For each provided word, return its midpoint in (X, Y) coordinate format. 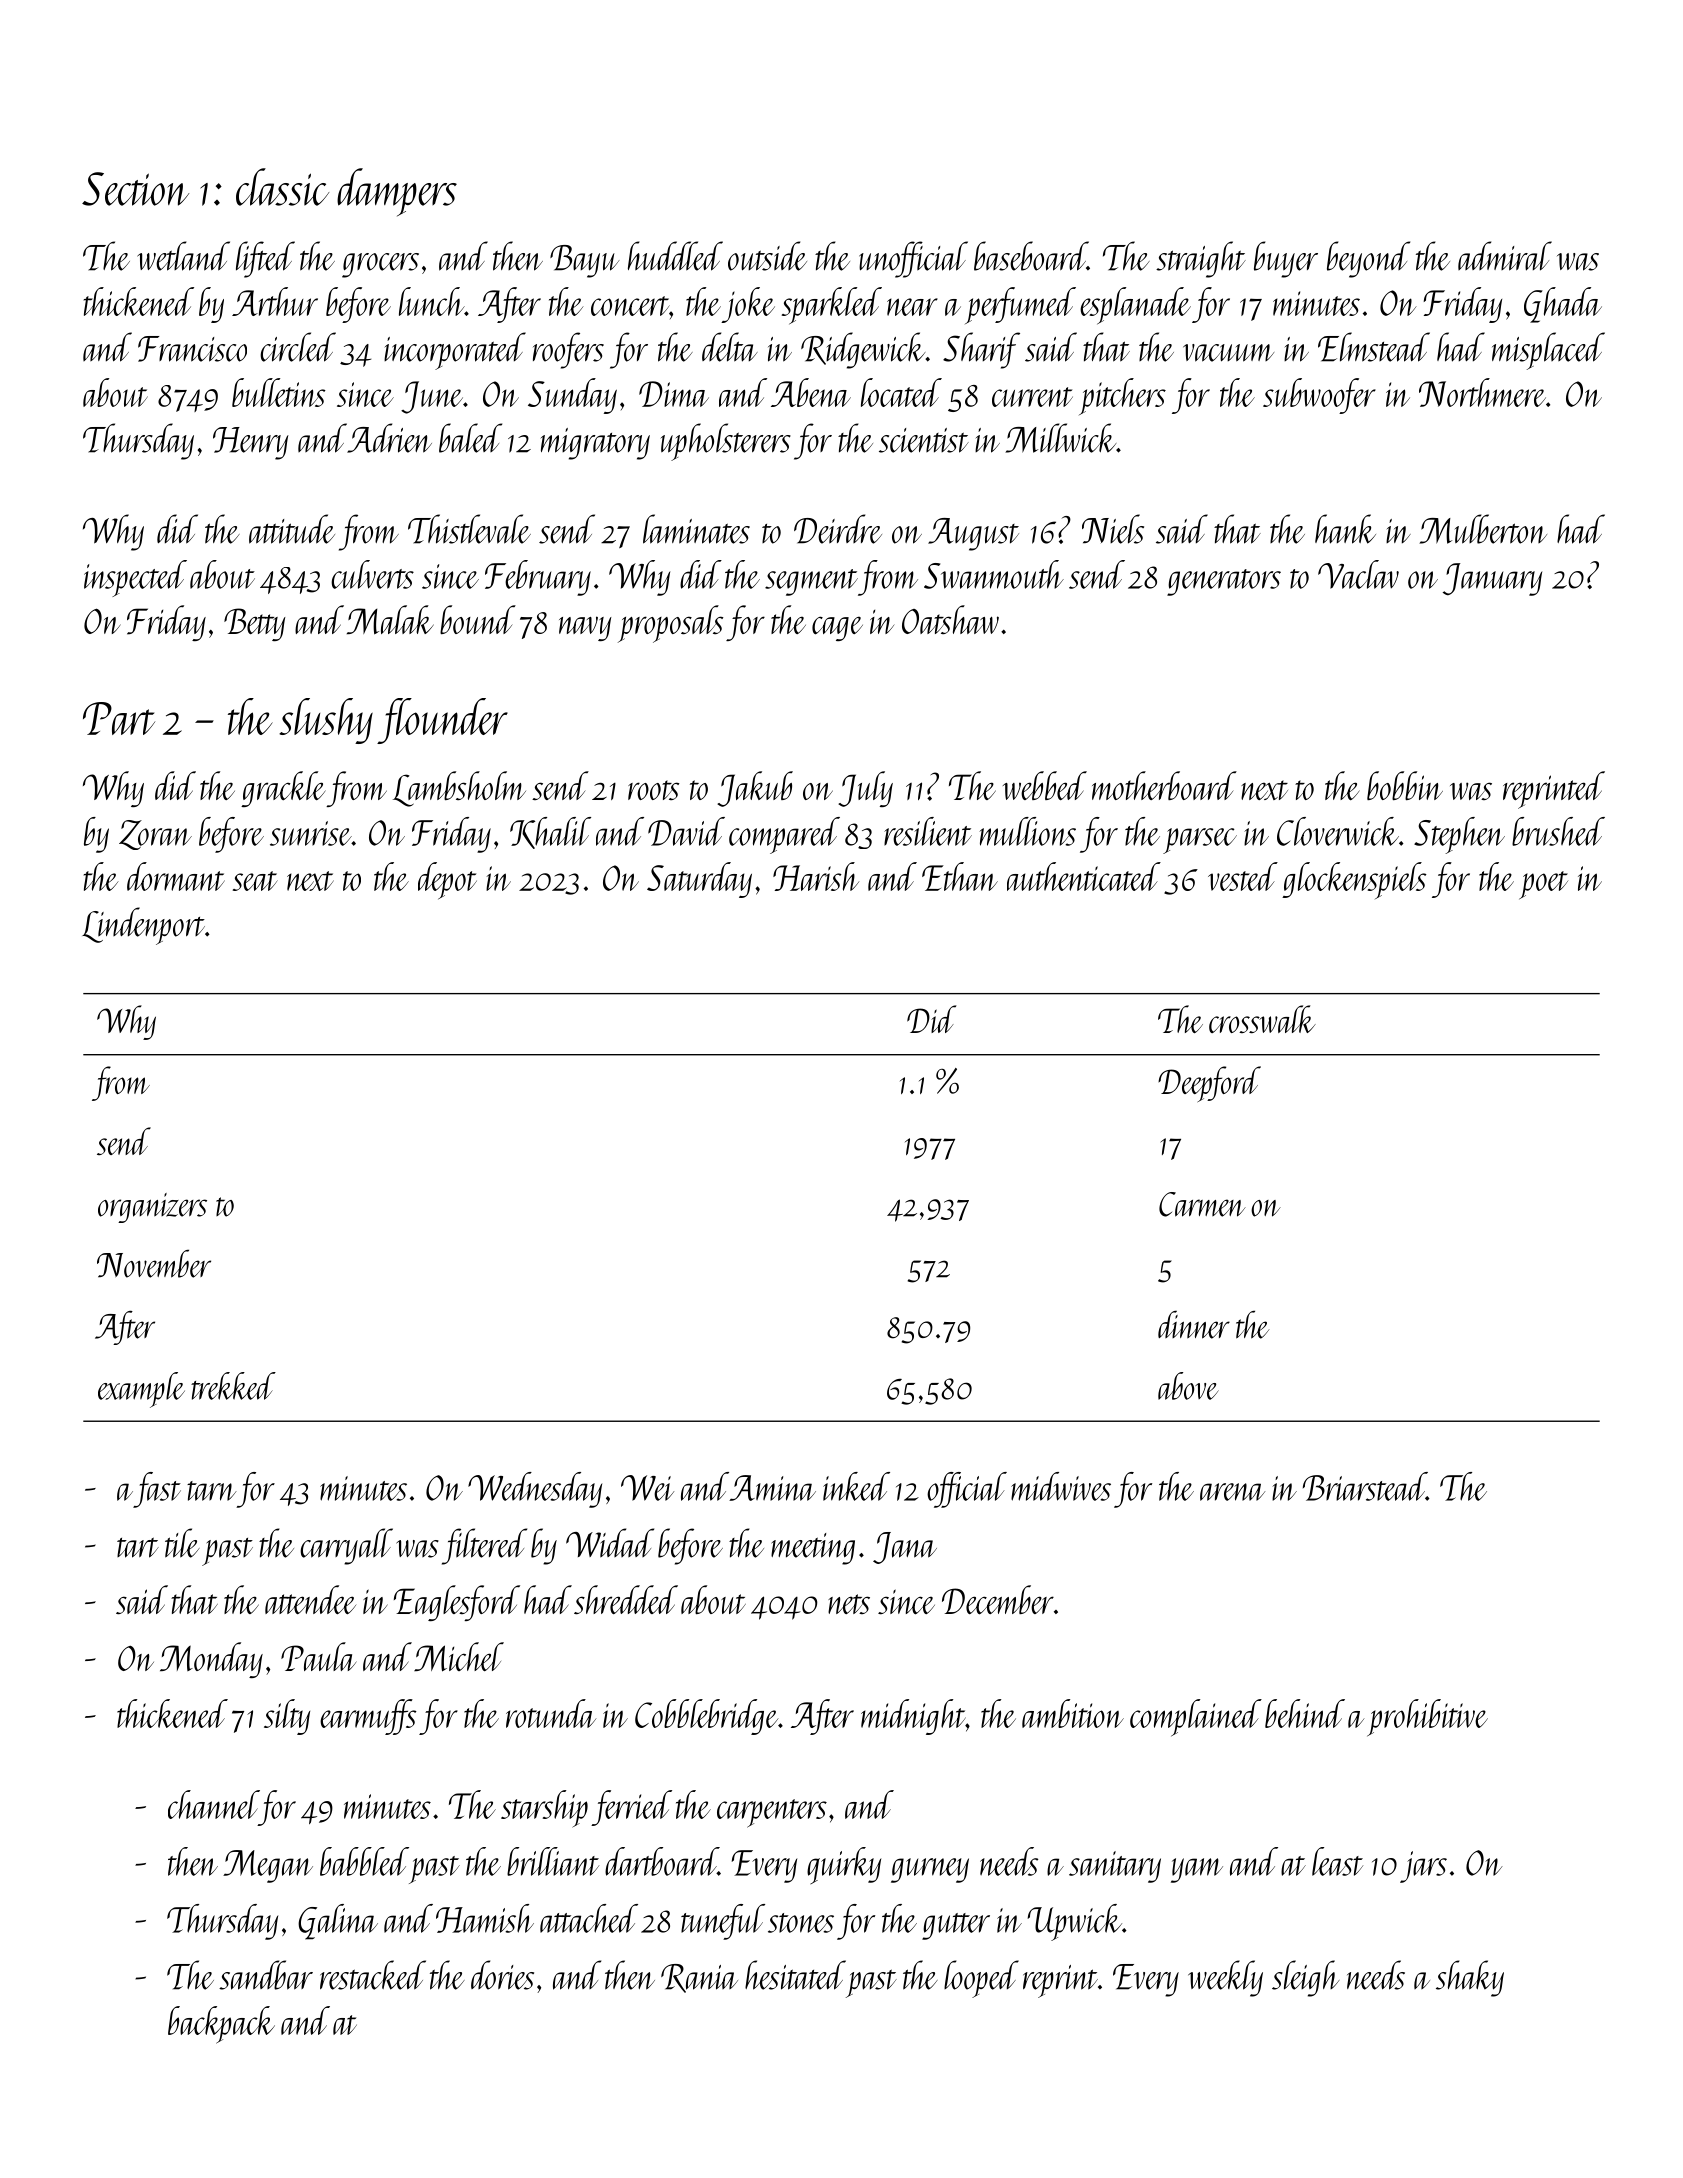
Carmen (1202, 1204)
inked (856, 1486)
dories (502, 1975)
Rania (699, 1978)
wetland (183, 256)
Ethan (960, 876)
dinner (1194, 1324)
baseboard (1030, 256)
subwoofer (1319, 396)
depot (447, 881)
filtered (484, 1546)
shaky (1470, 1978)
